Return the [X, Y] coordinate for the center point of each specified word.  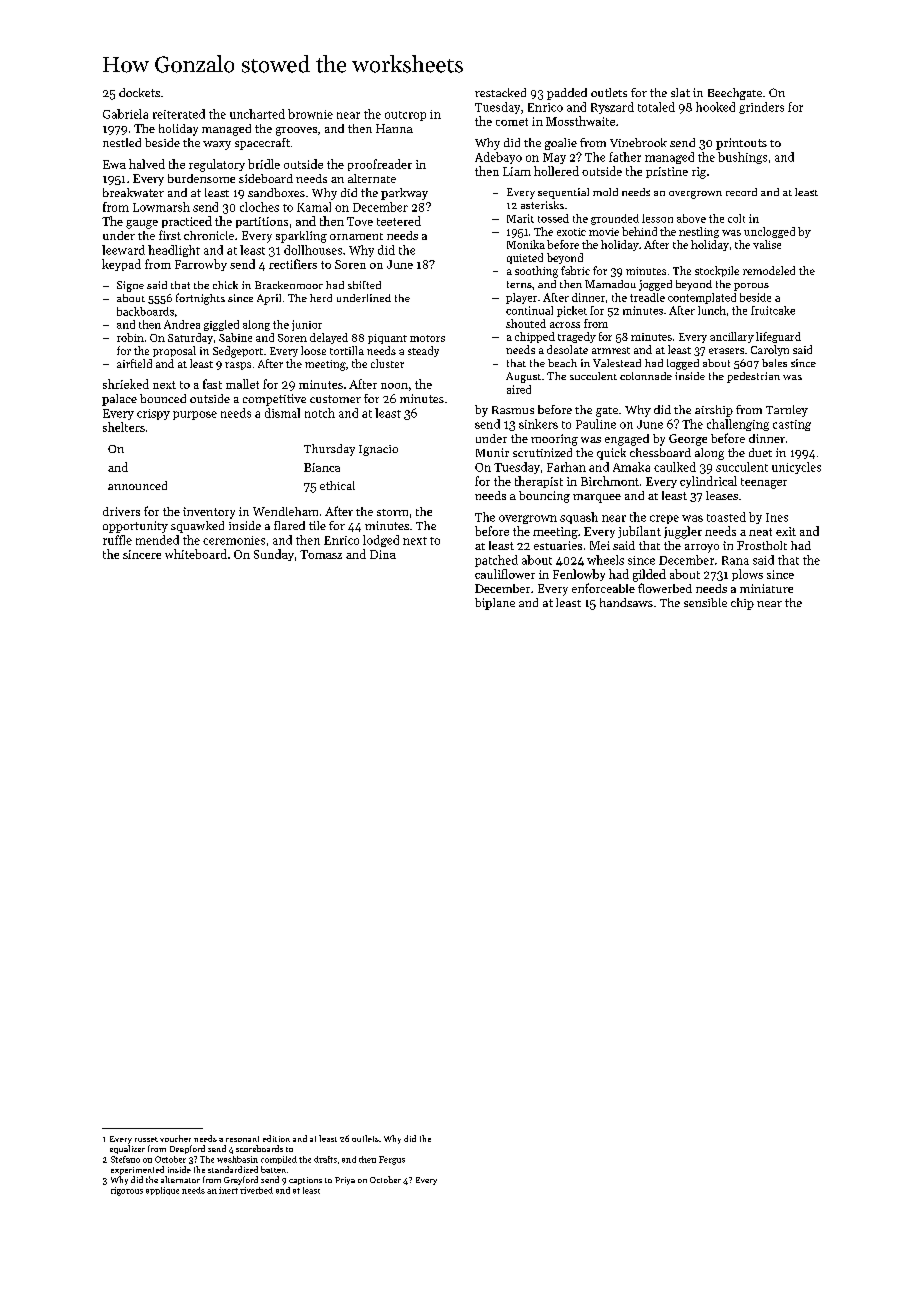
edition [276, 1138]
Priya [345, 1181]
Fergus [392, 1160]
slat [680, 92]
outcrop [405, 116]
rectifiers [293, 264]
